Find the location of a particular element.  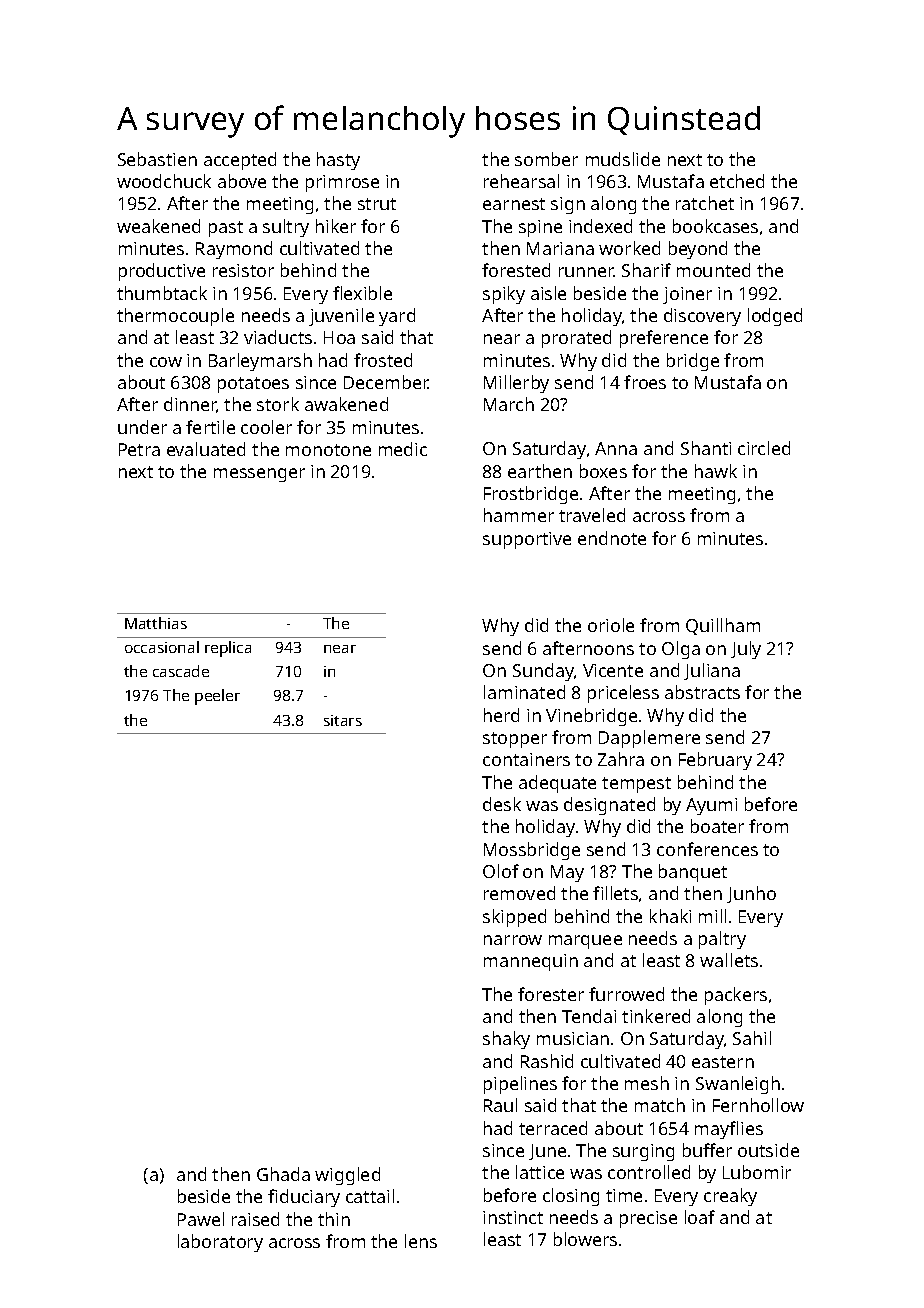

peeler is located at coordinates (217, 697).
